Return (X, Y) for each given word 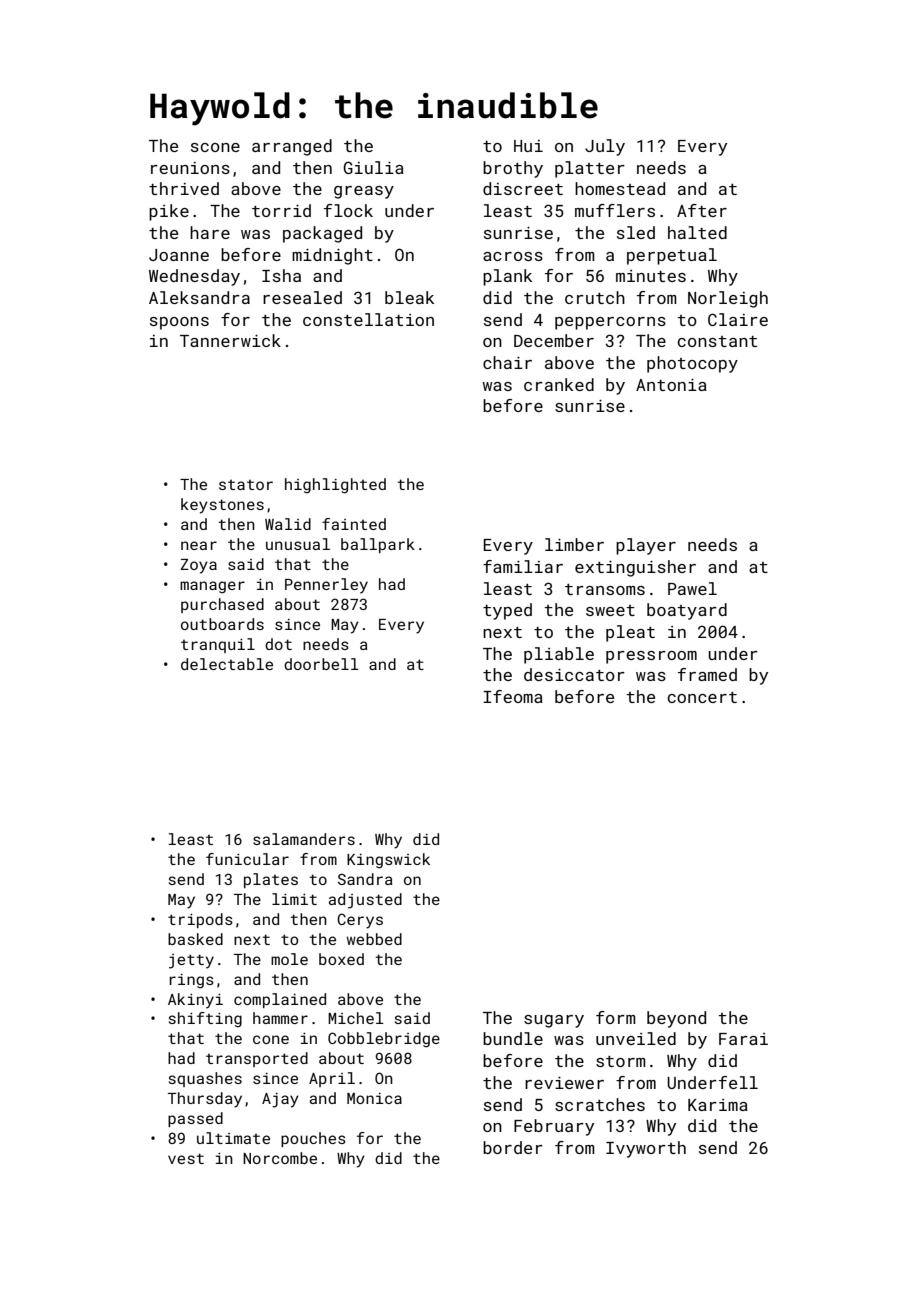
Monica (374, 1098)
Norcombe (280, 1158)
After (702, 210)
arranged (292, 147)
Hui (528, 146)
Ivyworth (646, 1149)
